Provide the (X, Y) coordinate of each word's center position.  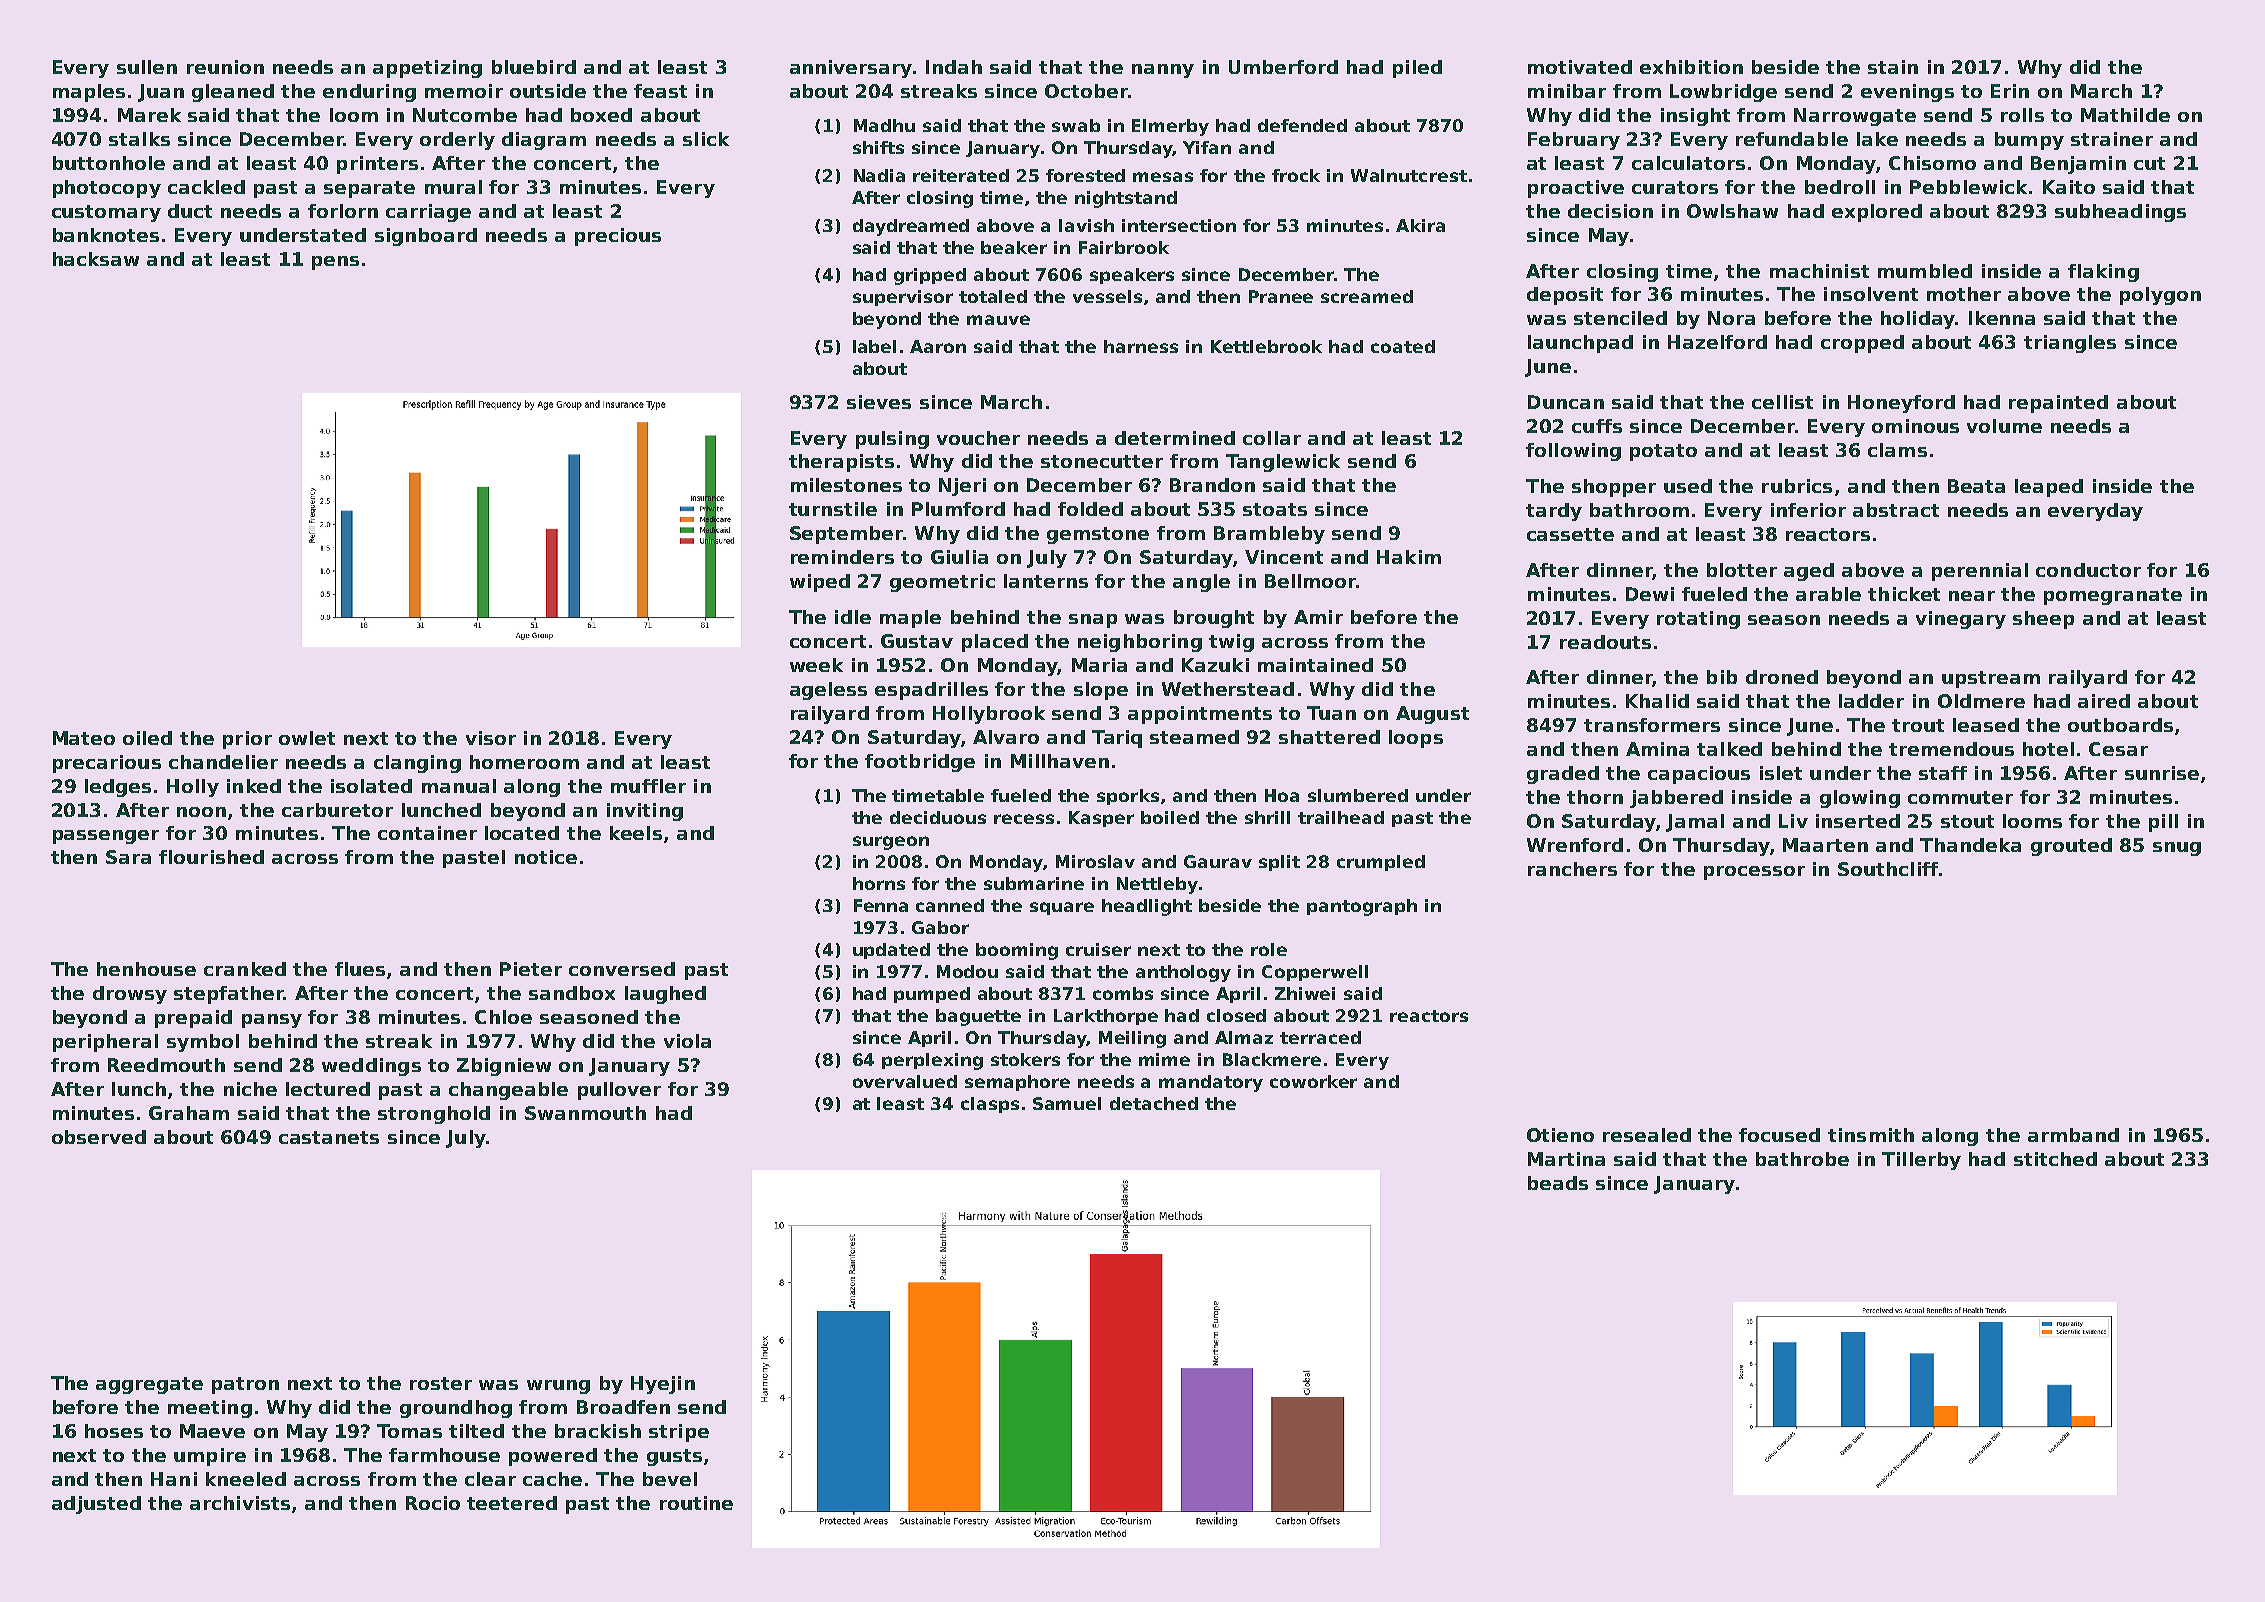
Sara (128, 857)
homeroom (524, 762)
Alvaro (1006, 737)
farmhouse (444, 1455)
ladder (1871, 701)
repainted (2058, 404)
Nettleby (1157, 885)
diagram (544, 141)
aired (2104, 701)
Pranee (1281, 296)
